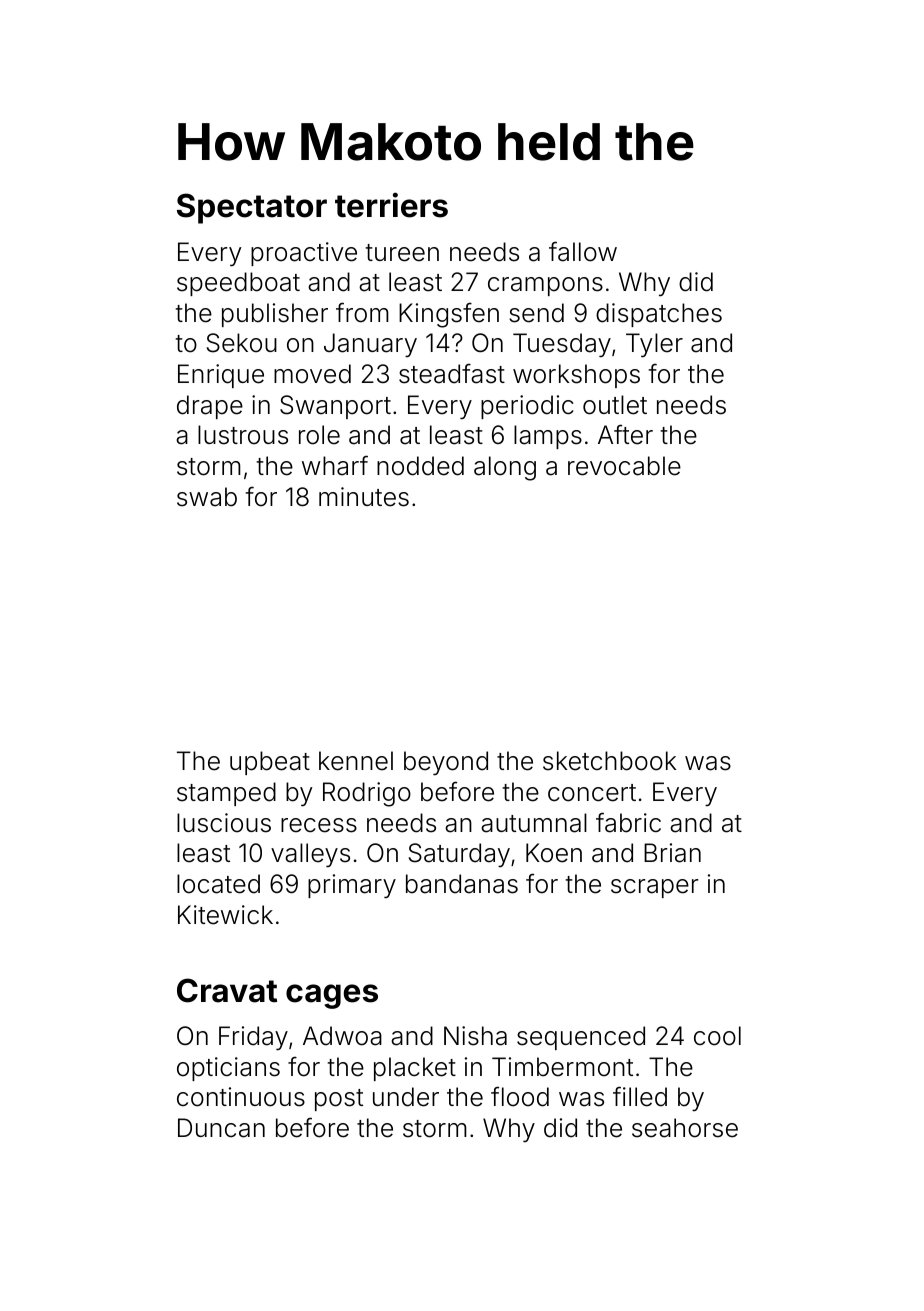  What do you see at coordinates (583, 251) in the screenshot?
I see `fallow` at bounding box center [583, 251].
